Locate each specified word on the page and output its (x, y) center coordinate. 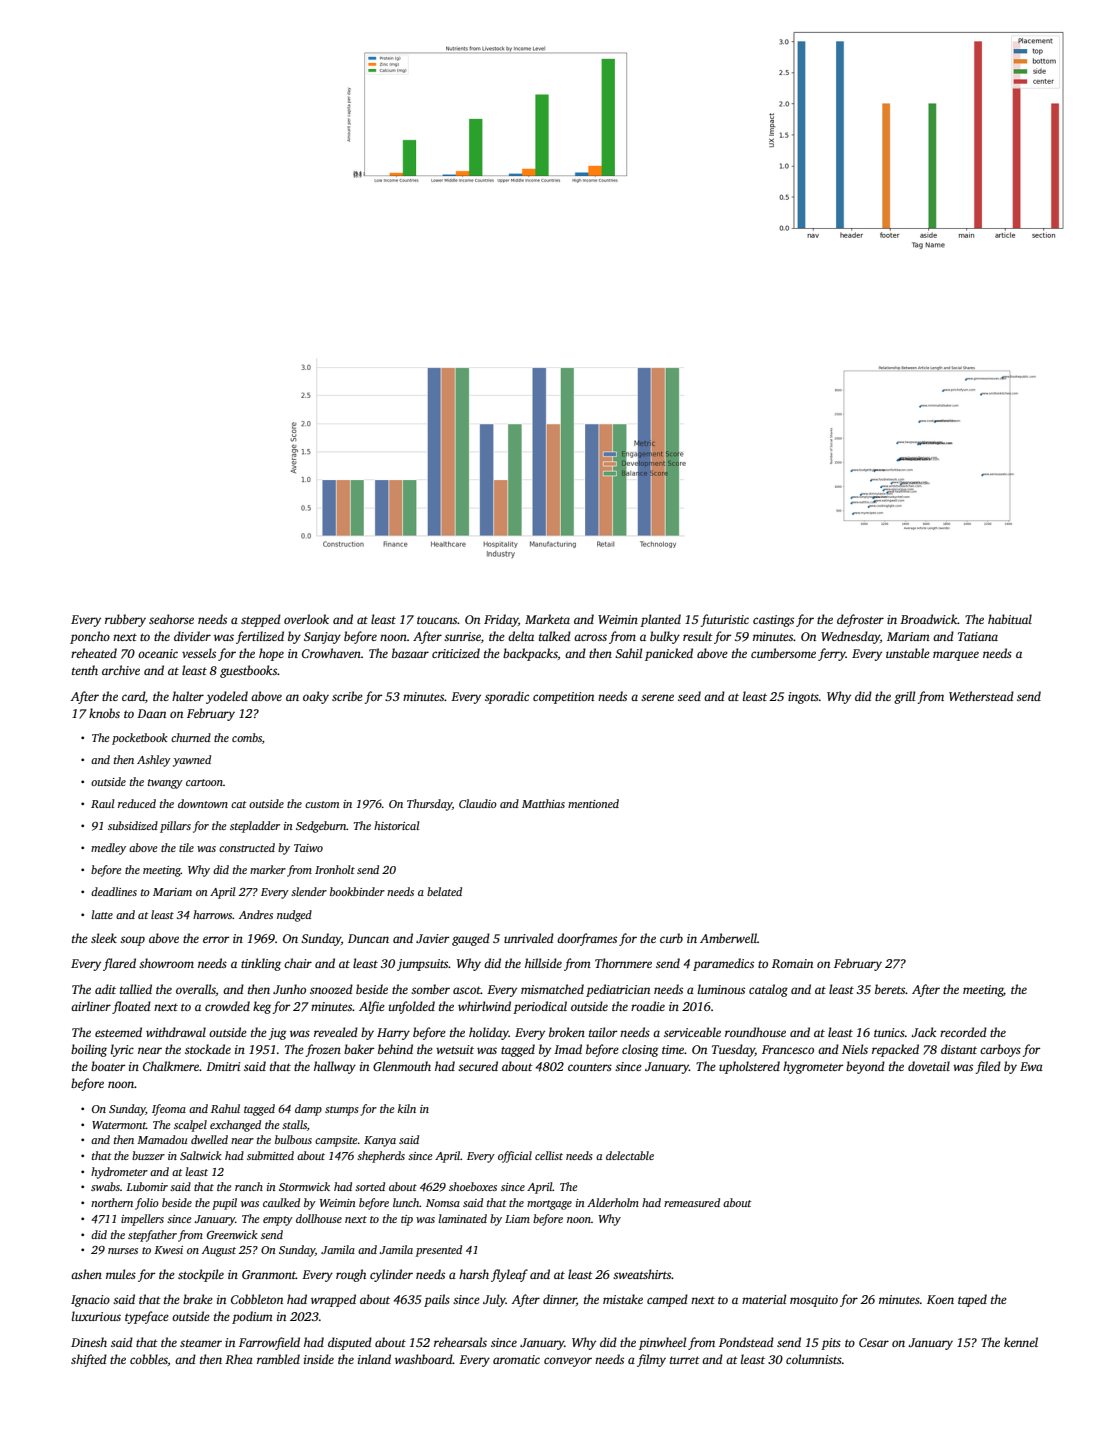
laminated (463, 1218)
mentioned (593, 803)
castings (773, 621)
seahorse (171, 619)
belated (444, 891)
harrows (213, 914)
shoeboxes (473, 1186)
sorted (370, 1186)
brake (198, 1299)
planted (660, 620)
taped (972, 1300)
